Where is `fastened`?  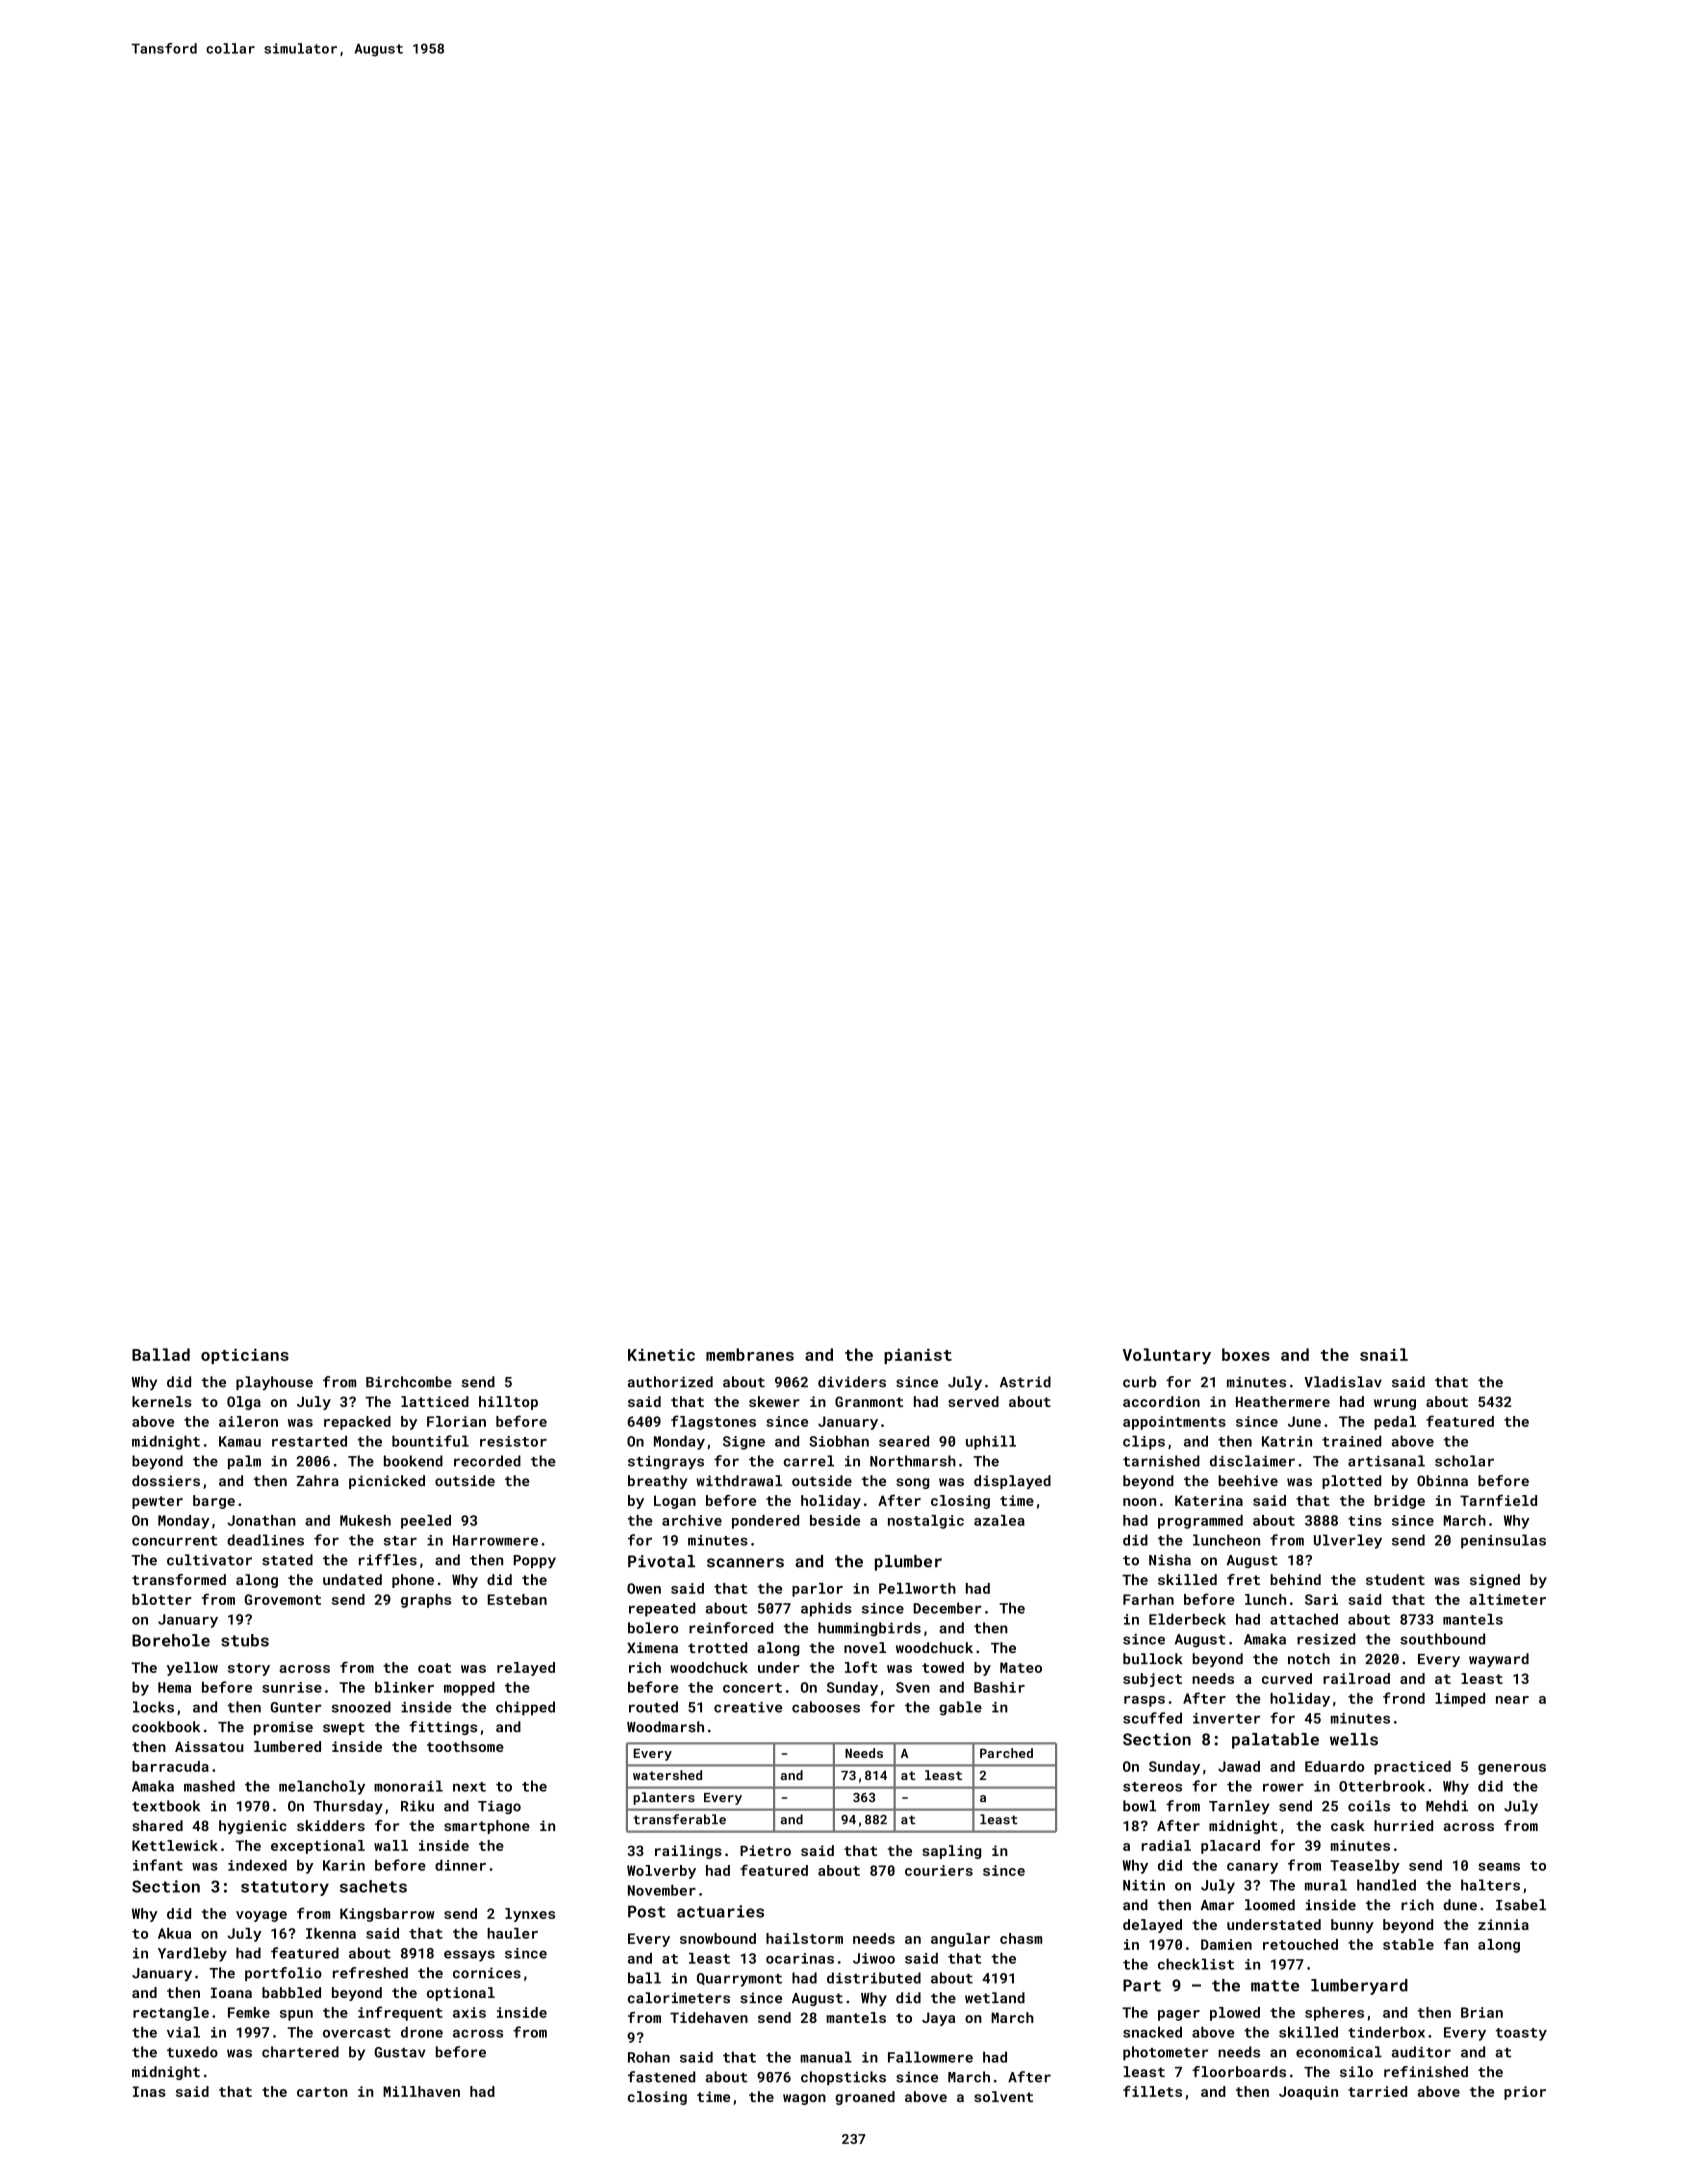 fastened is located at coordinates (661, 2077).
